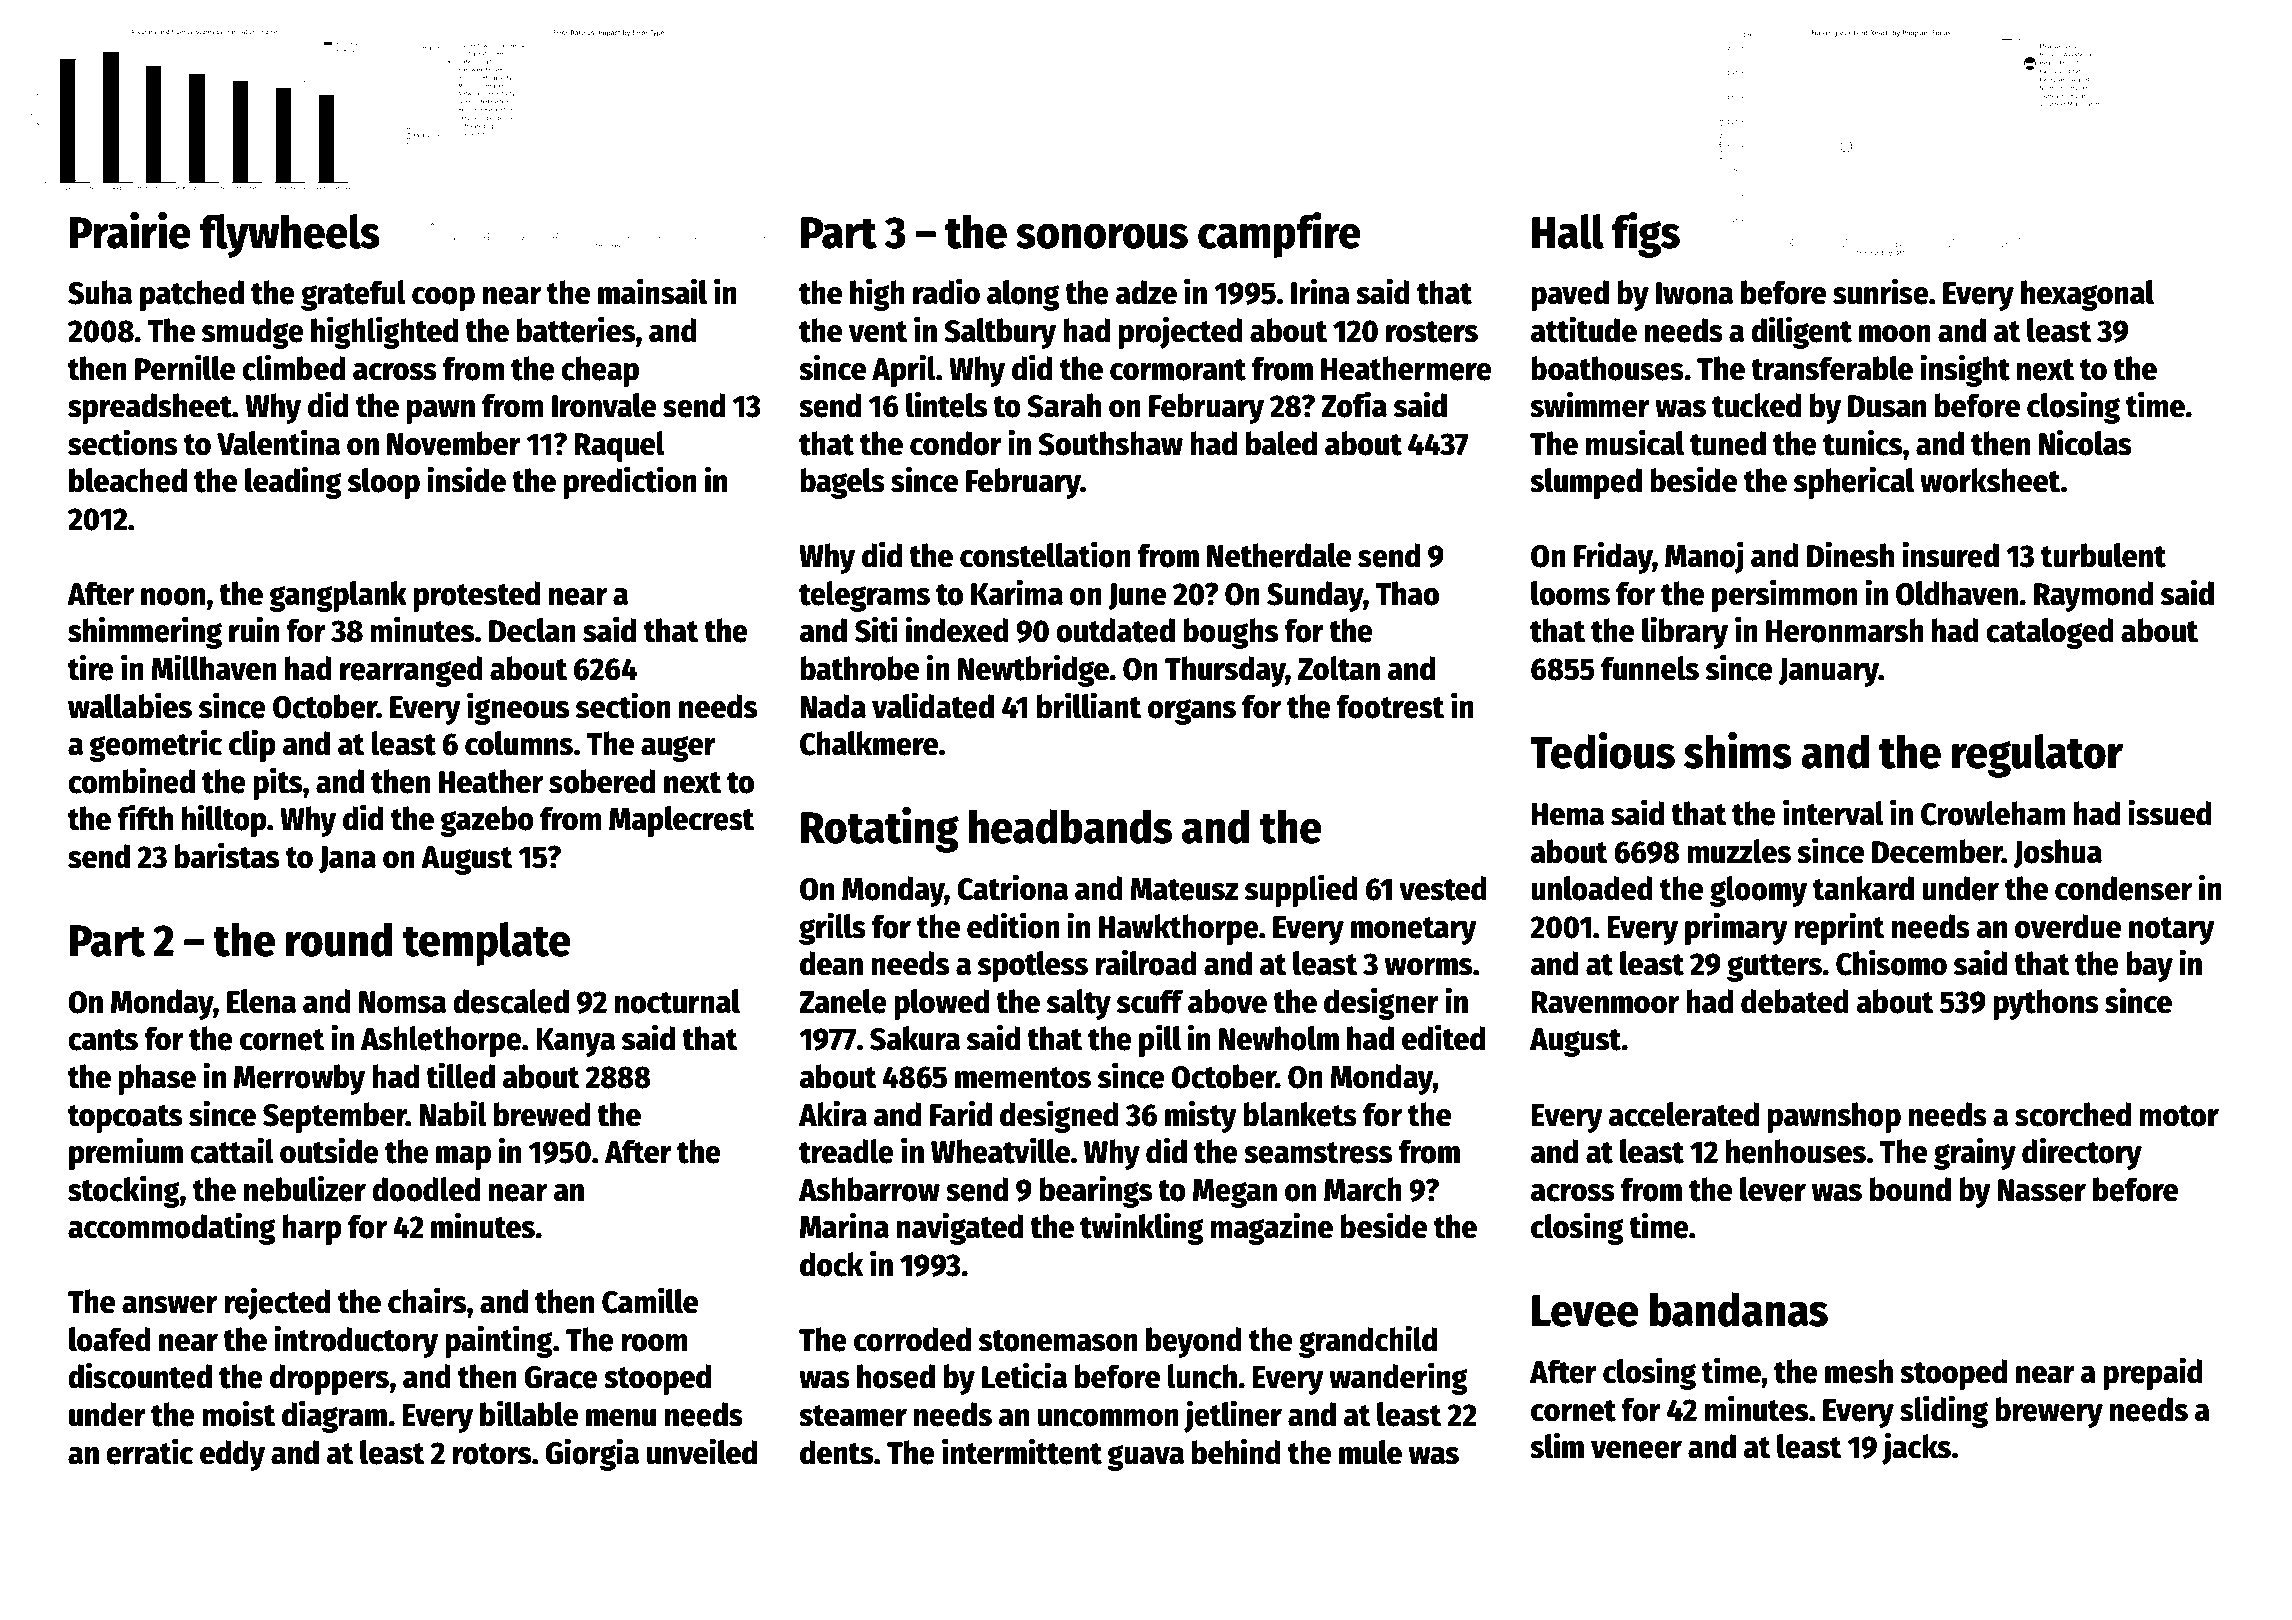  Describe the element at coordinates (2149, 966) in the screenshot. I see `bay` at that location.
